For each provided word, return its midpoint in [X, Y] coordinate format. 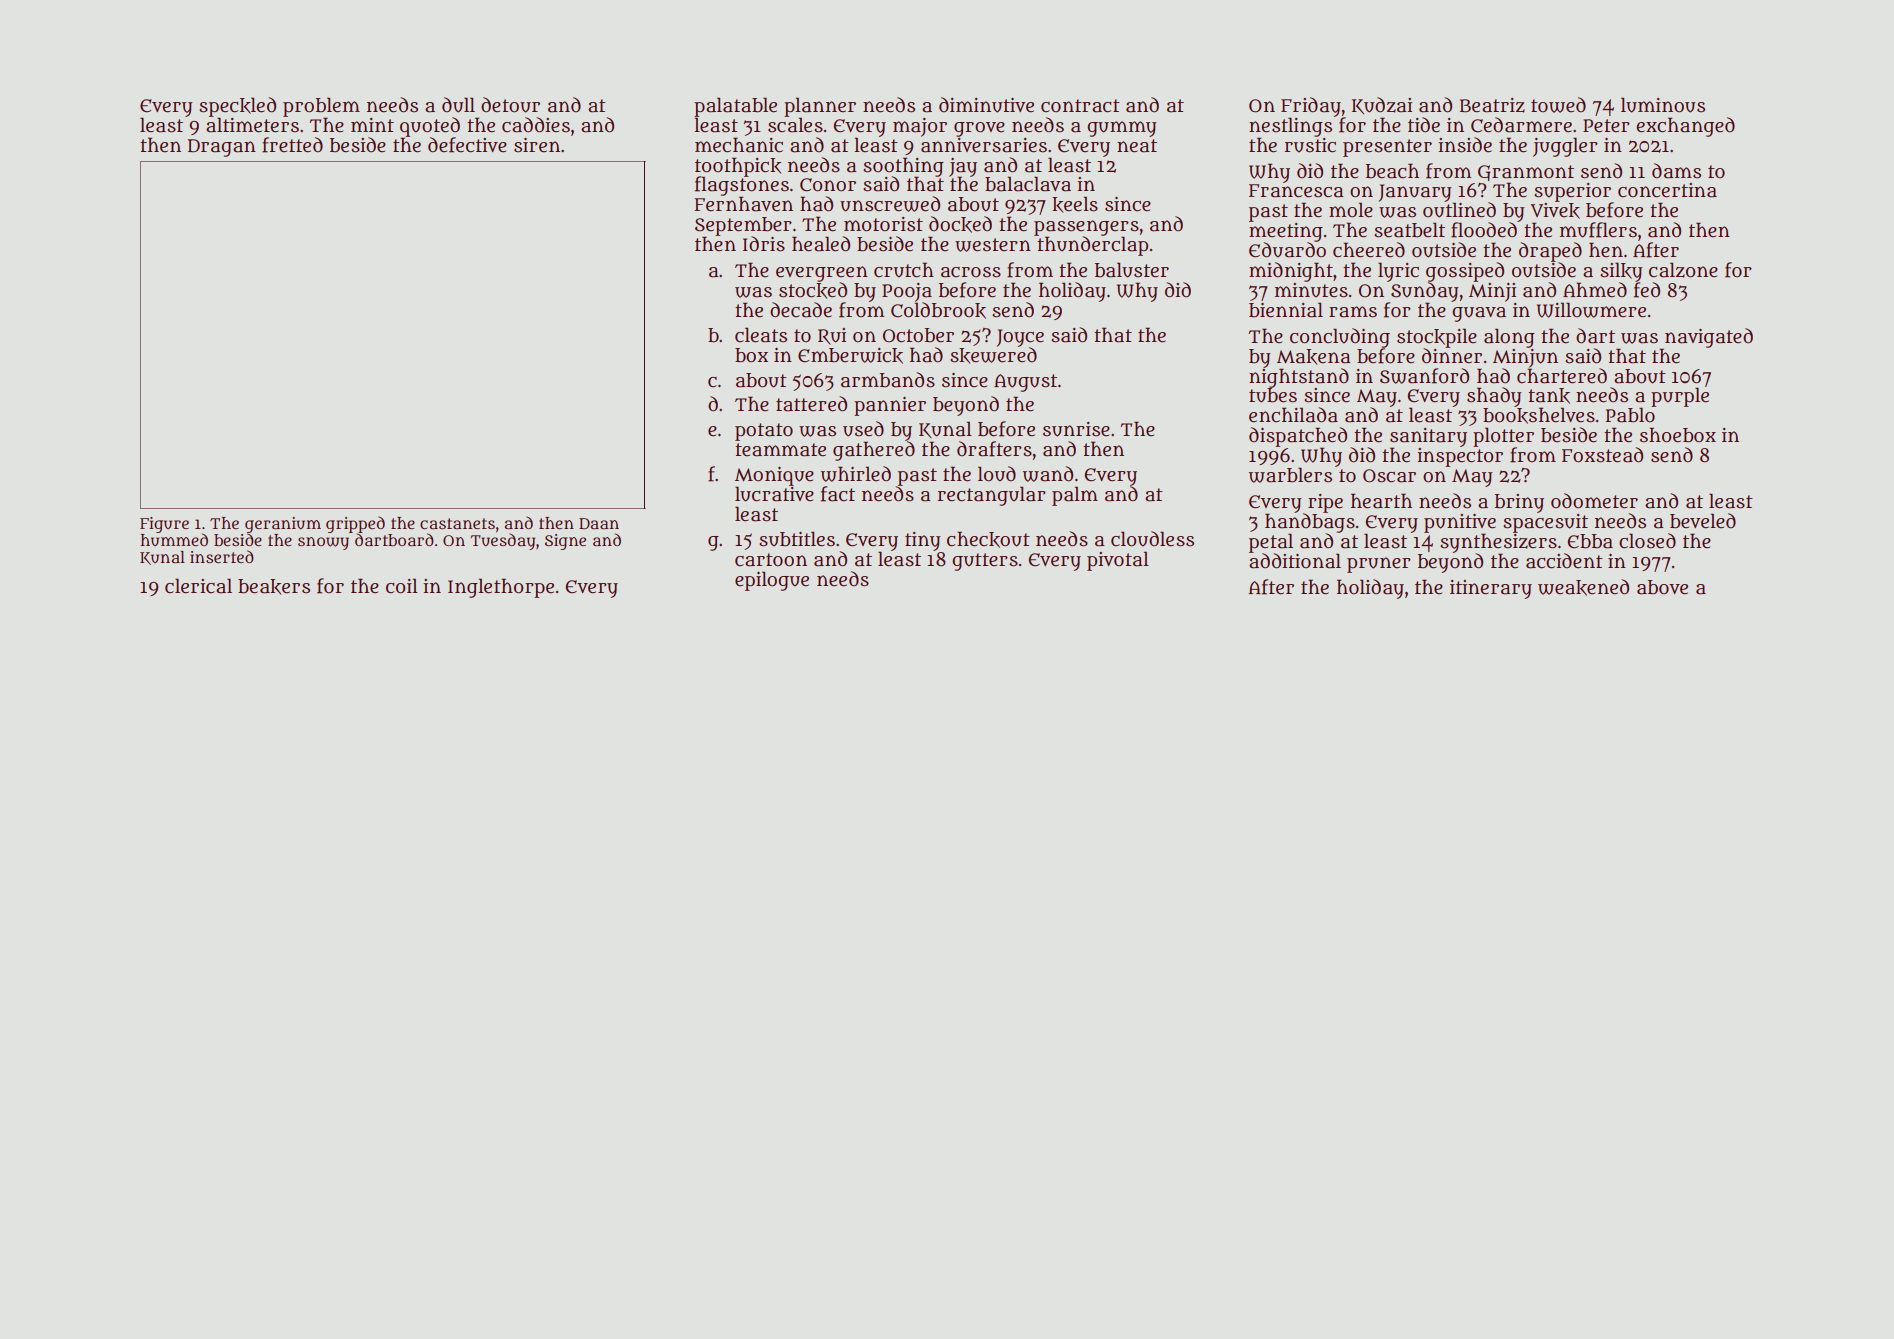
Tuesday [503, 541]
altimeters [252, 125]
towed [1558, 105]
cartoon [771, 560]
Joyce [1020, 338]
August [1025, 383]
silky [1621, 272]
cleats [761, 335]
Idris [764, 244]
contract [1080, 106]
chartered [1562, 376]
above [1662, 587]
